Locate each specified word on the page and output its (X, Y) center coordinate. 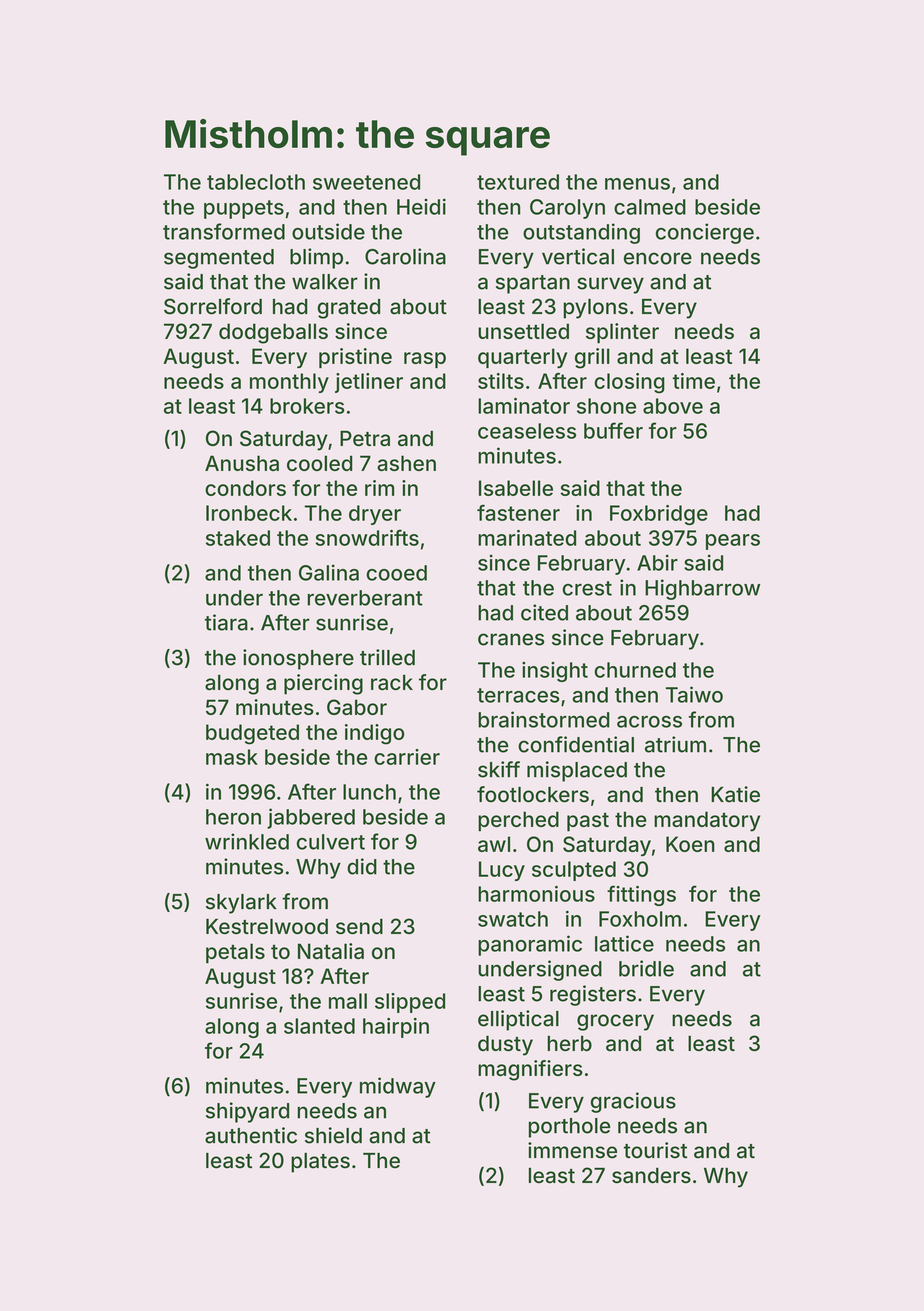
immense (572, 1150)
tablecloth (256, 182)
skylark (241, 904)
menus (637, 184)
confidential (576, 744)
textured (518, 182)
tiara (226, 622)
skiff (499, 769)
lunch (369, 792)
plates (320, 1163)
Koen (690, 844)
